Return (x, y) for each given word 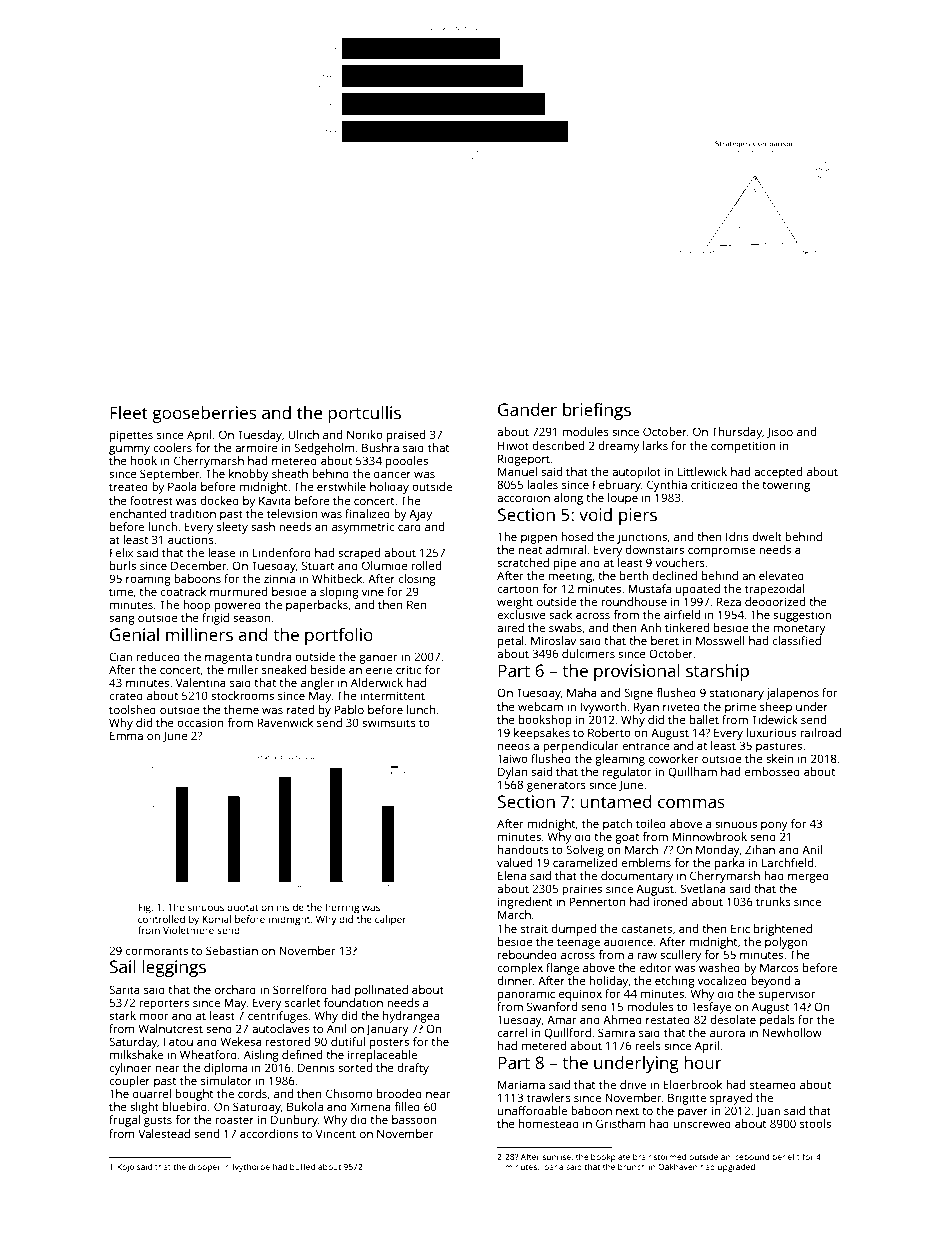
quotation (250, 908)
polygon (786, 943)
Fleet (129, 412)
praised (406, 436)
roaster (235, 1120)
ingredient (525, 903)
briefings (597, 411)
